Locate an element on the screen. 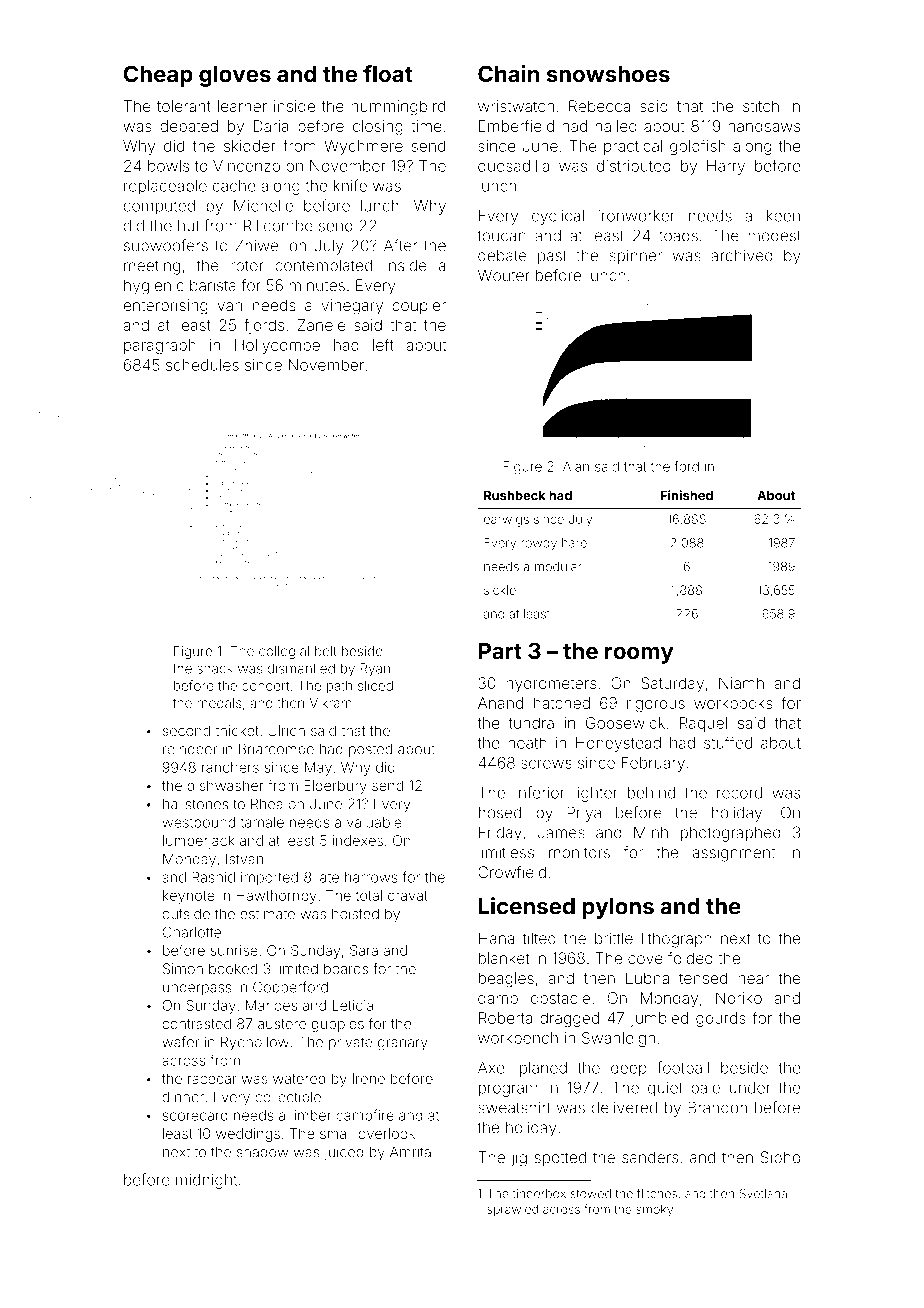 The width and height of the screenshot is (924, 1308). sickle is located at coordinates (500, 590).
